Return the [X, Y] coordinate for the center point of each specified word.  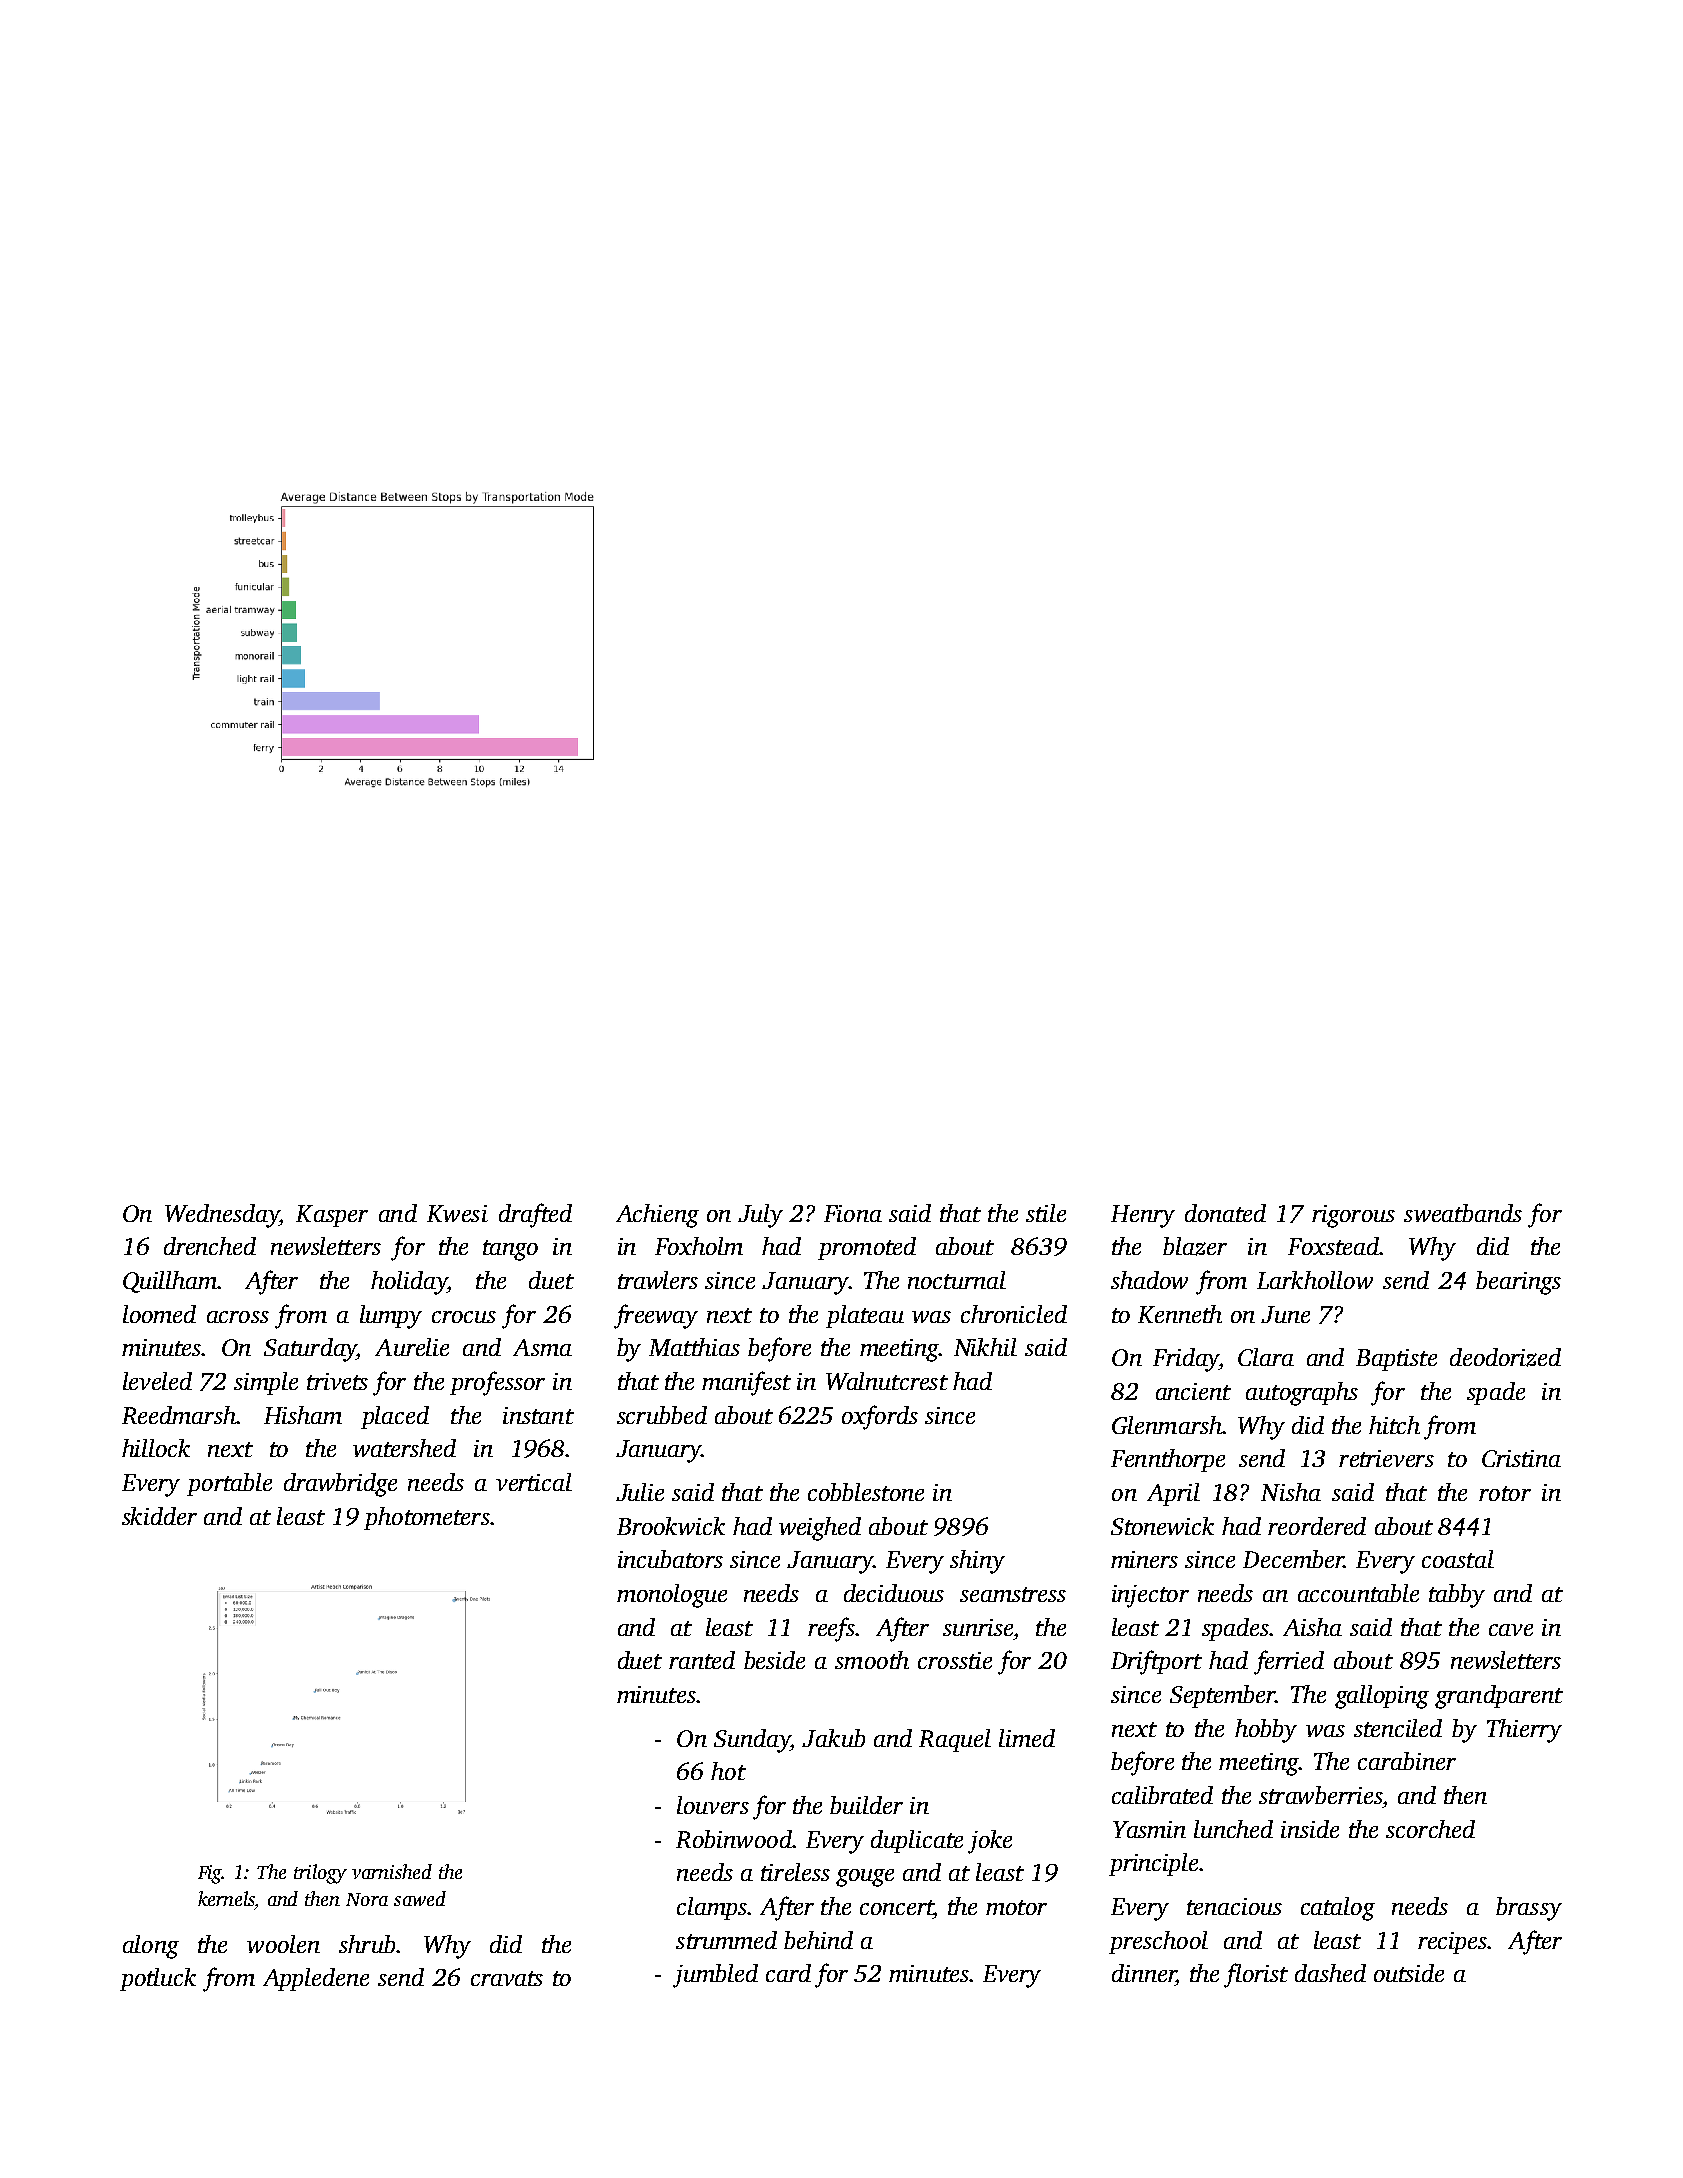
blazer [1195, 1246]
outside [1409, 1973]
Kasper [332, 1216]
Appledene [316, 1979]
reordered [1317, 1526]
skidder [159, 1516]
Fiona [853, 1213]
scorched [1430, 1829]
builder [866, 1805]
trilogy [320, 1874]
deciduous [894, 1593]
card [788, 1973]
